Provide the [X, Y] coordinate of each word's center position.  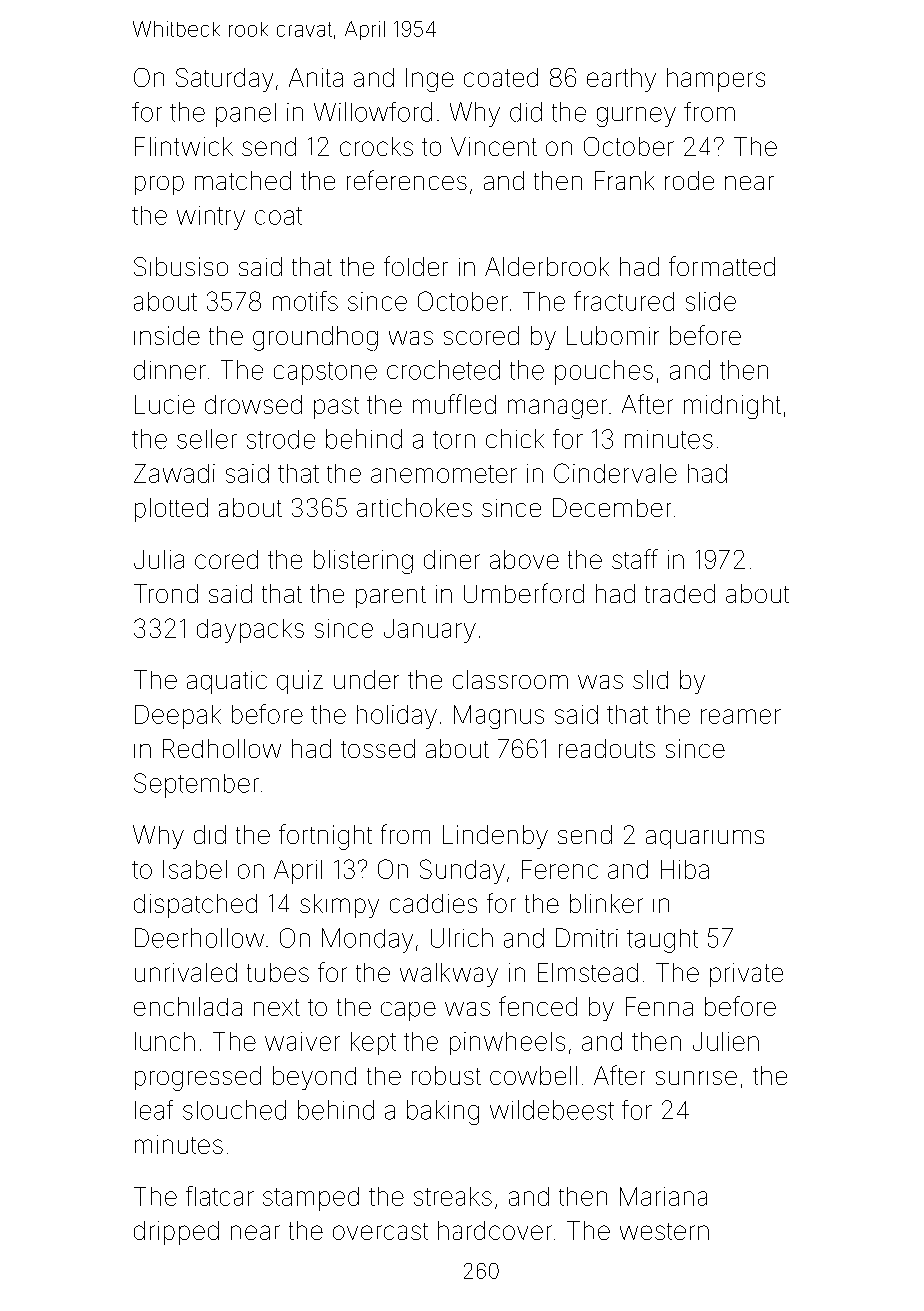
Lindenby [495, 837]
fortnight [325, 837]
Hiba [685, 869]
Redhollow [222, 748]
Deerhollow [199, 938]
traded [680, 593]
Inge [430, 80]
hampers [716, 80]
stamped [311, 1199]
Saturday [224, 80]
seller [207, 439]
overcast [380, 1231]
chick [515, 438]
